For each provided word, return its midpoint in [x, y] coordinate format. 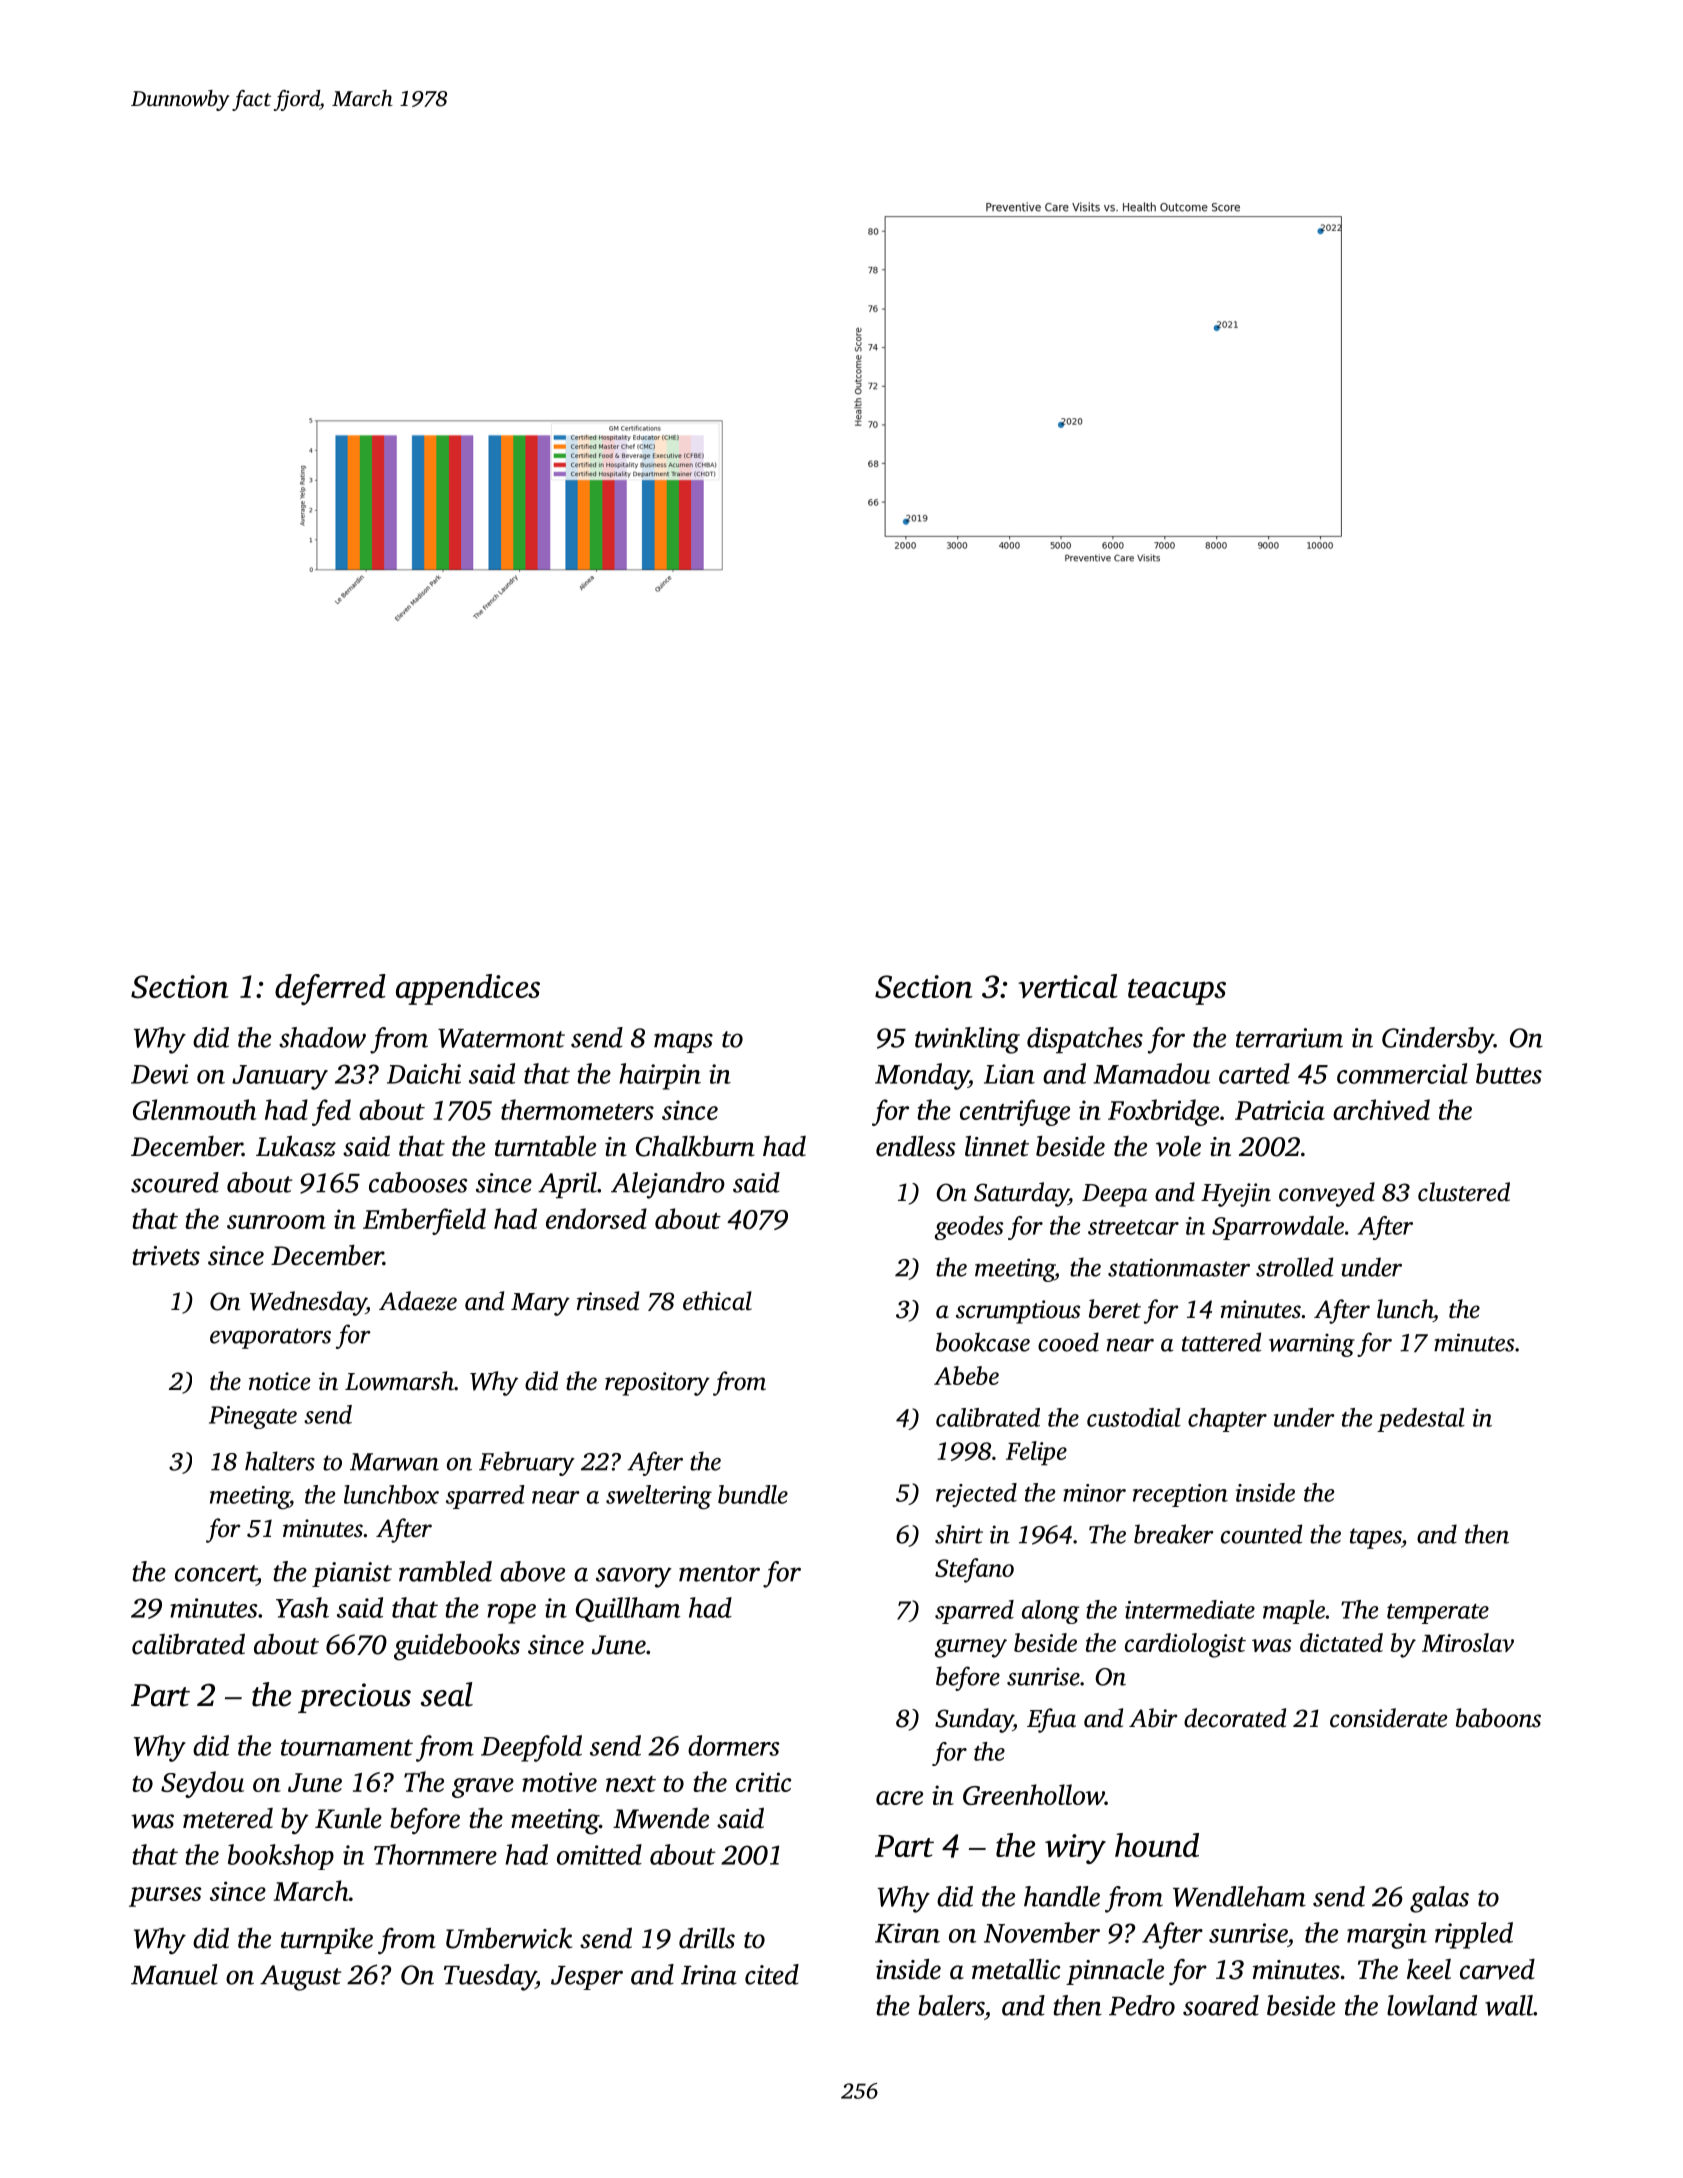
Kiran [907, 1933]
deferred [330, 989]
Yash [302, 1607]
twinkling [967, 1040]
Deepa [1114, 1195]
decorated [1235, 1718]
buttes [1509, 1073]
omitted [599, 1854]
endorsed [596, 1218]
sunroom [276, 1222]
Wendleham [1239, 1896]
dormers [734, 1745]
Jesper [587, 1978]
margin [1387, 1936]
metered [228, 1818]
